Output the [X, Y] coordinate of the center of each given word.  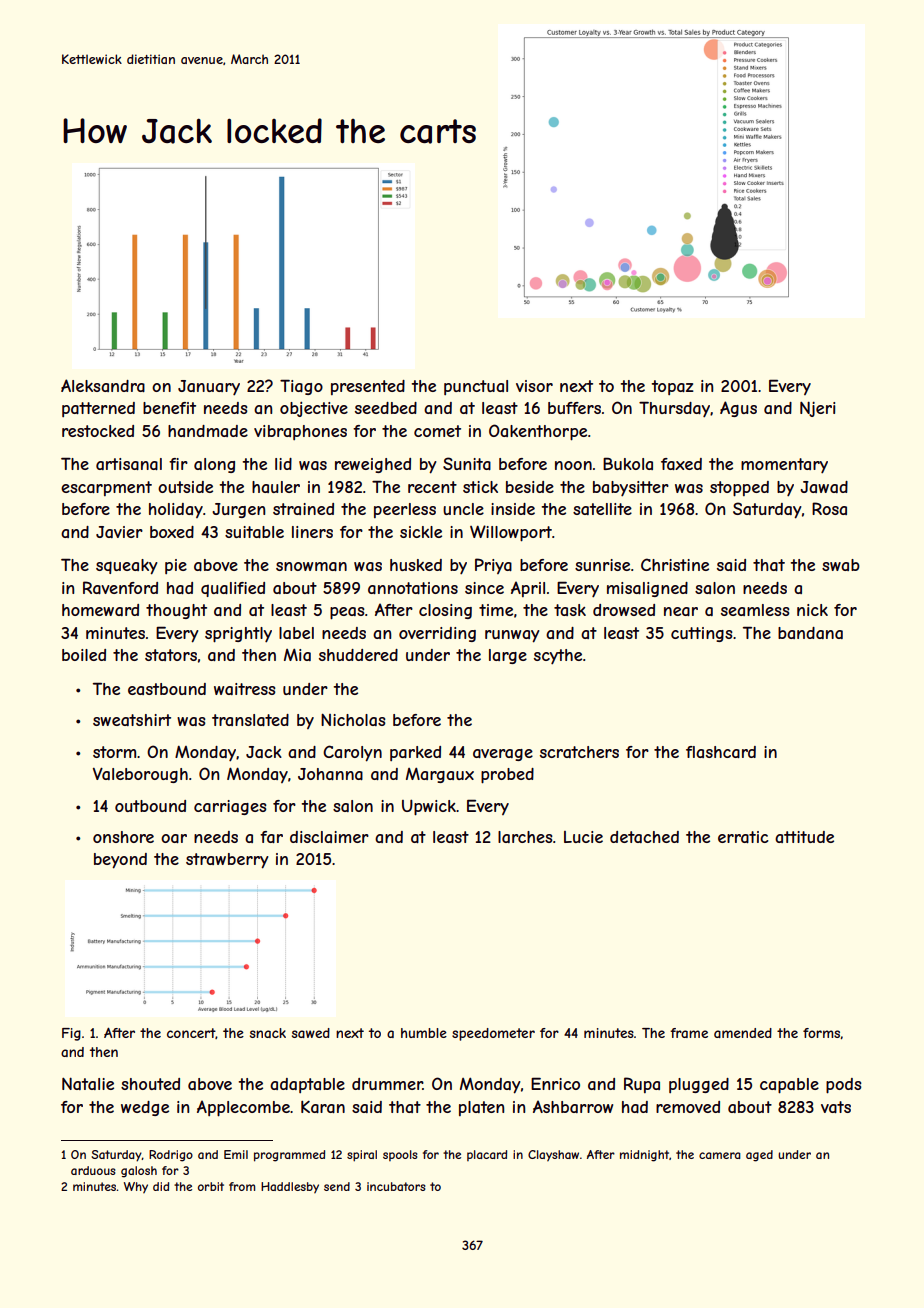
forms [821, 1033]
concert [191, 1033]
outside [185, 487]
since [484, 588]
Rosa [829, 508]
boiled [84, 655]
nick [812, 610]
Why [136, 1188]
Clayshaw [553, 1156]
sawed [311, 1033]
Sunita [467, 463]
